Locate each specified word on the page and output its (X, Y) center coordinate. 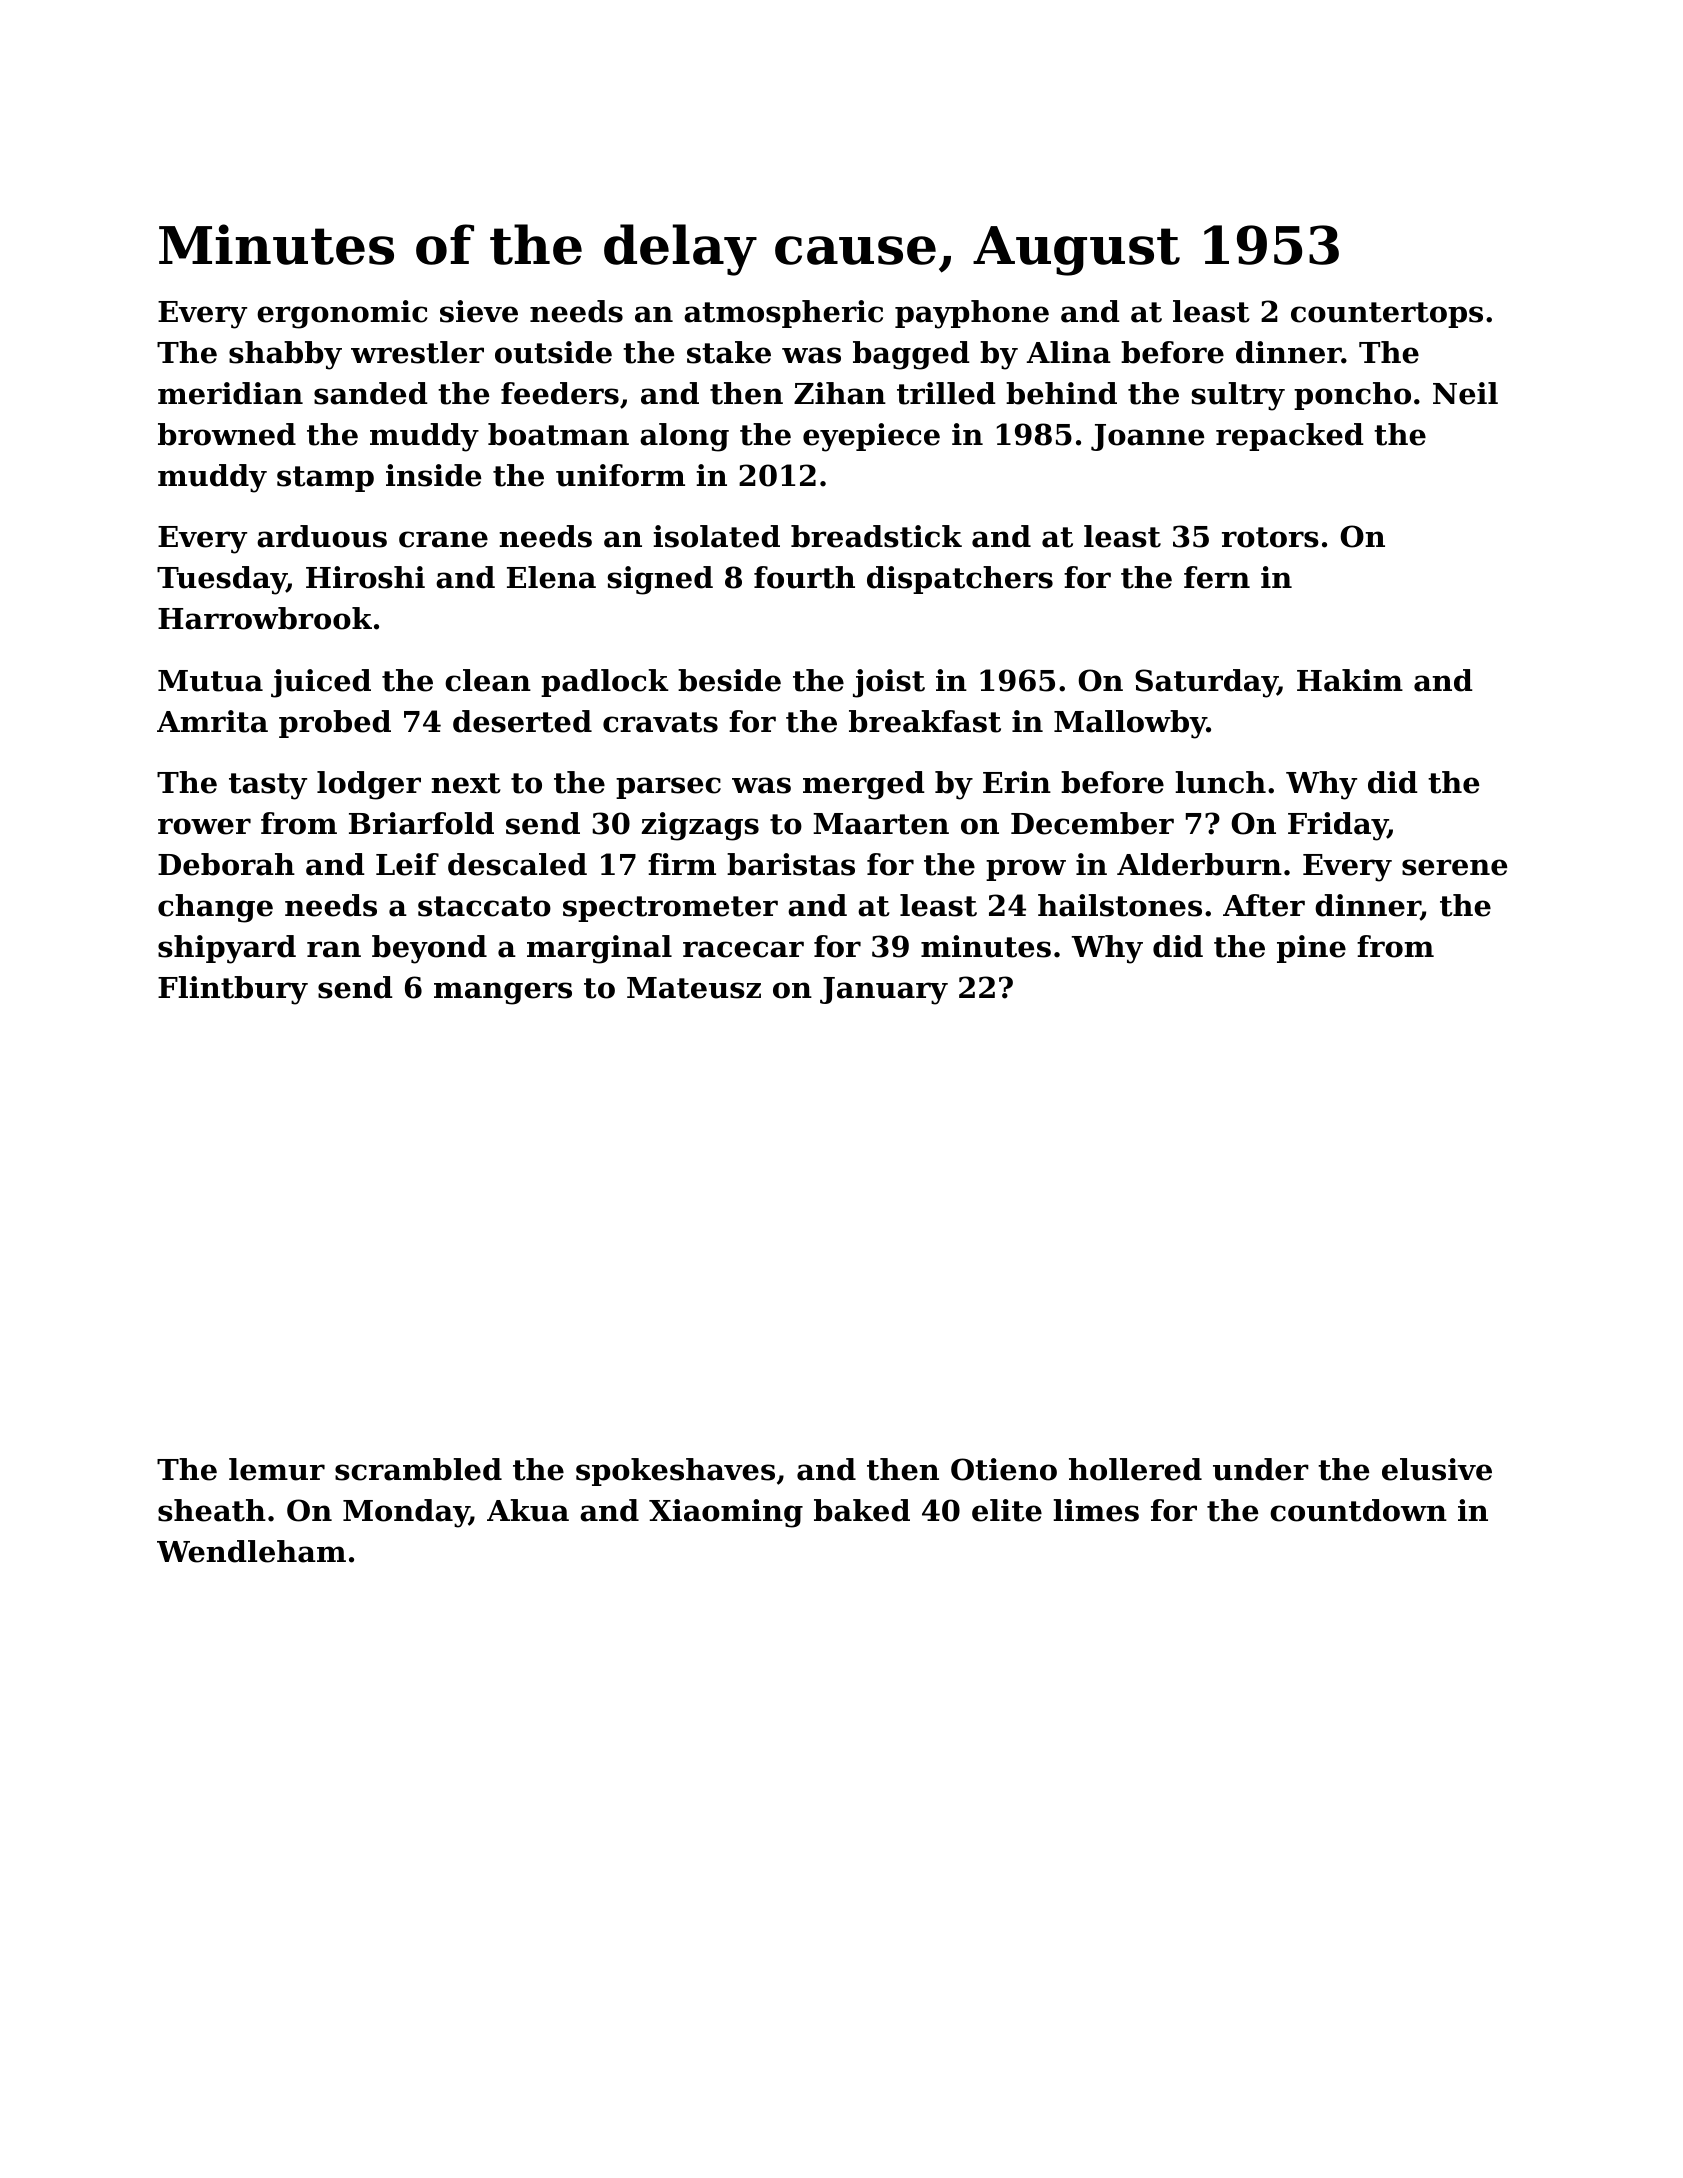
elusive (1437, 1469)
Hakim (1350, 680)
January (884, 991)
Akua (528, 1510)
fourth (804, 577)
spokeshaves (675, 1472)
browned (227, 434)
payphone (972, 314)
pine (1311, 949)
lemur (277, 1469)
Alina (1069, 352)
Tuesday (222, 580)
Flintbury (233, 990)
